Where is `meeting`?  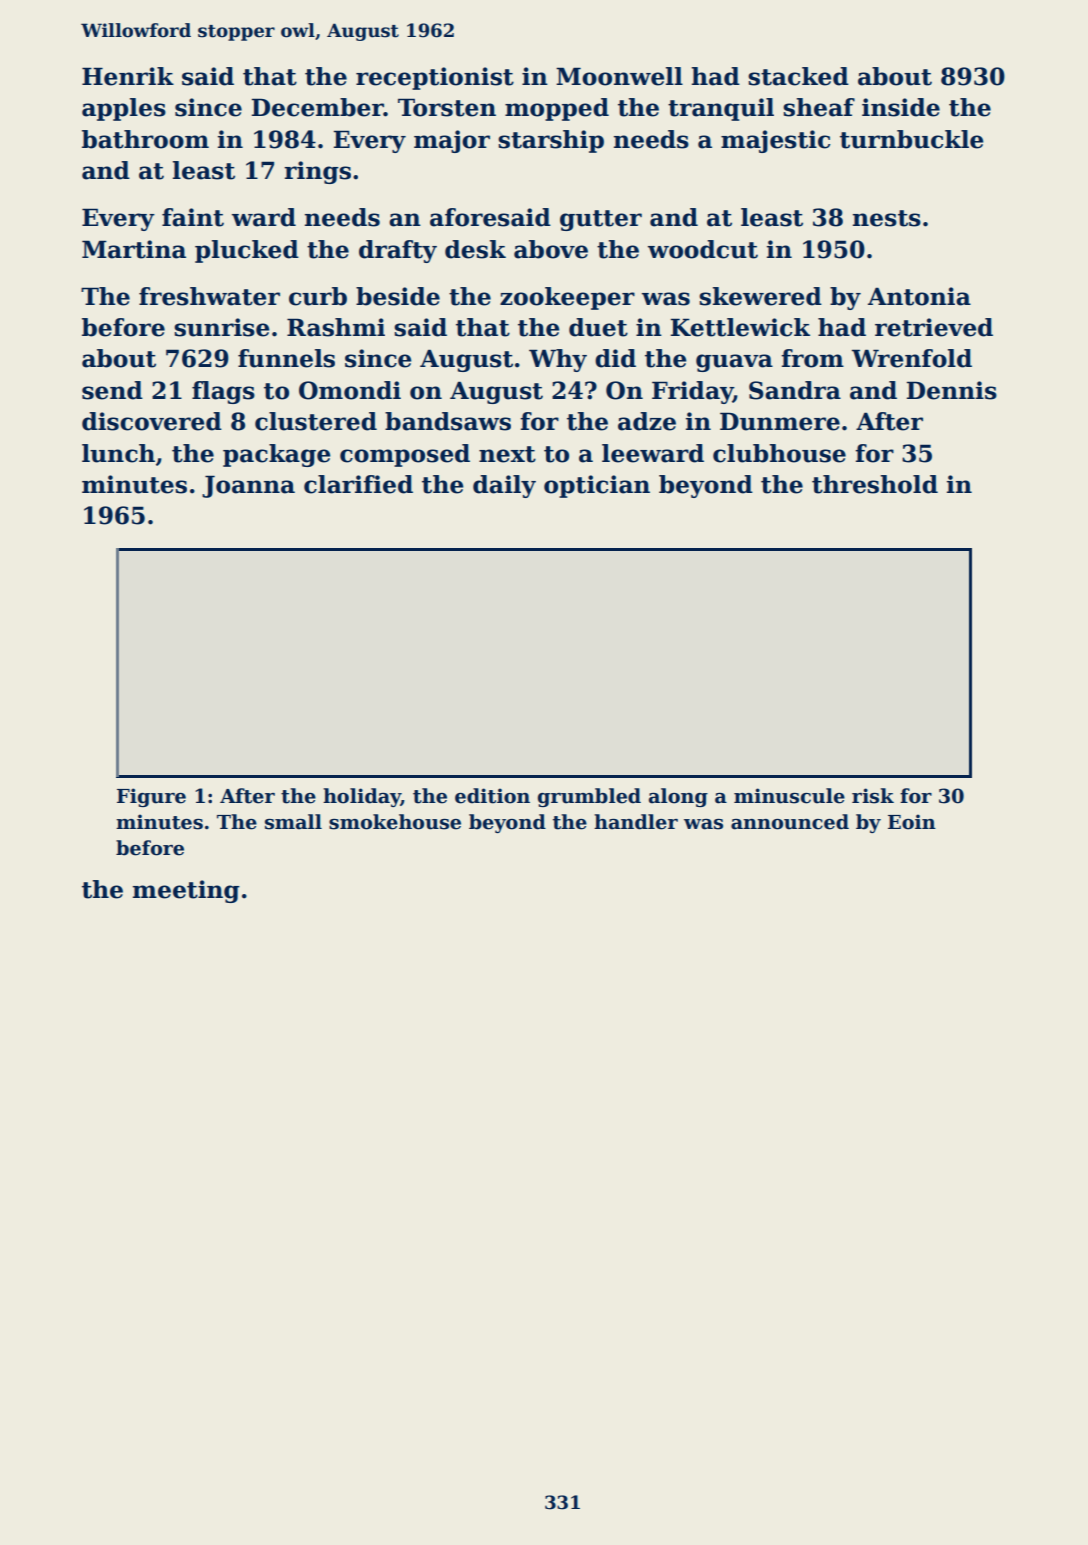
meeting is located at coordinates (186, 891).
